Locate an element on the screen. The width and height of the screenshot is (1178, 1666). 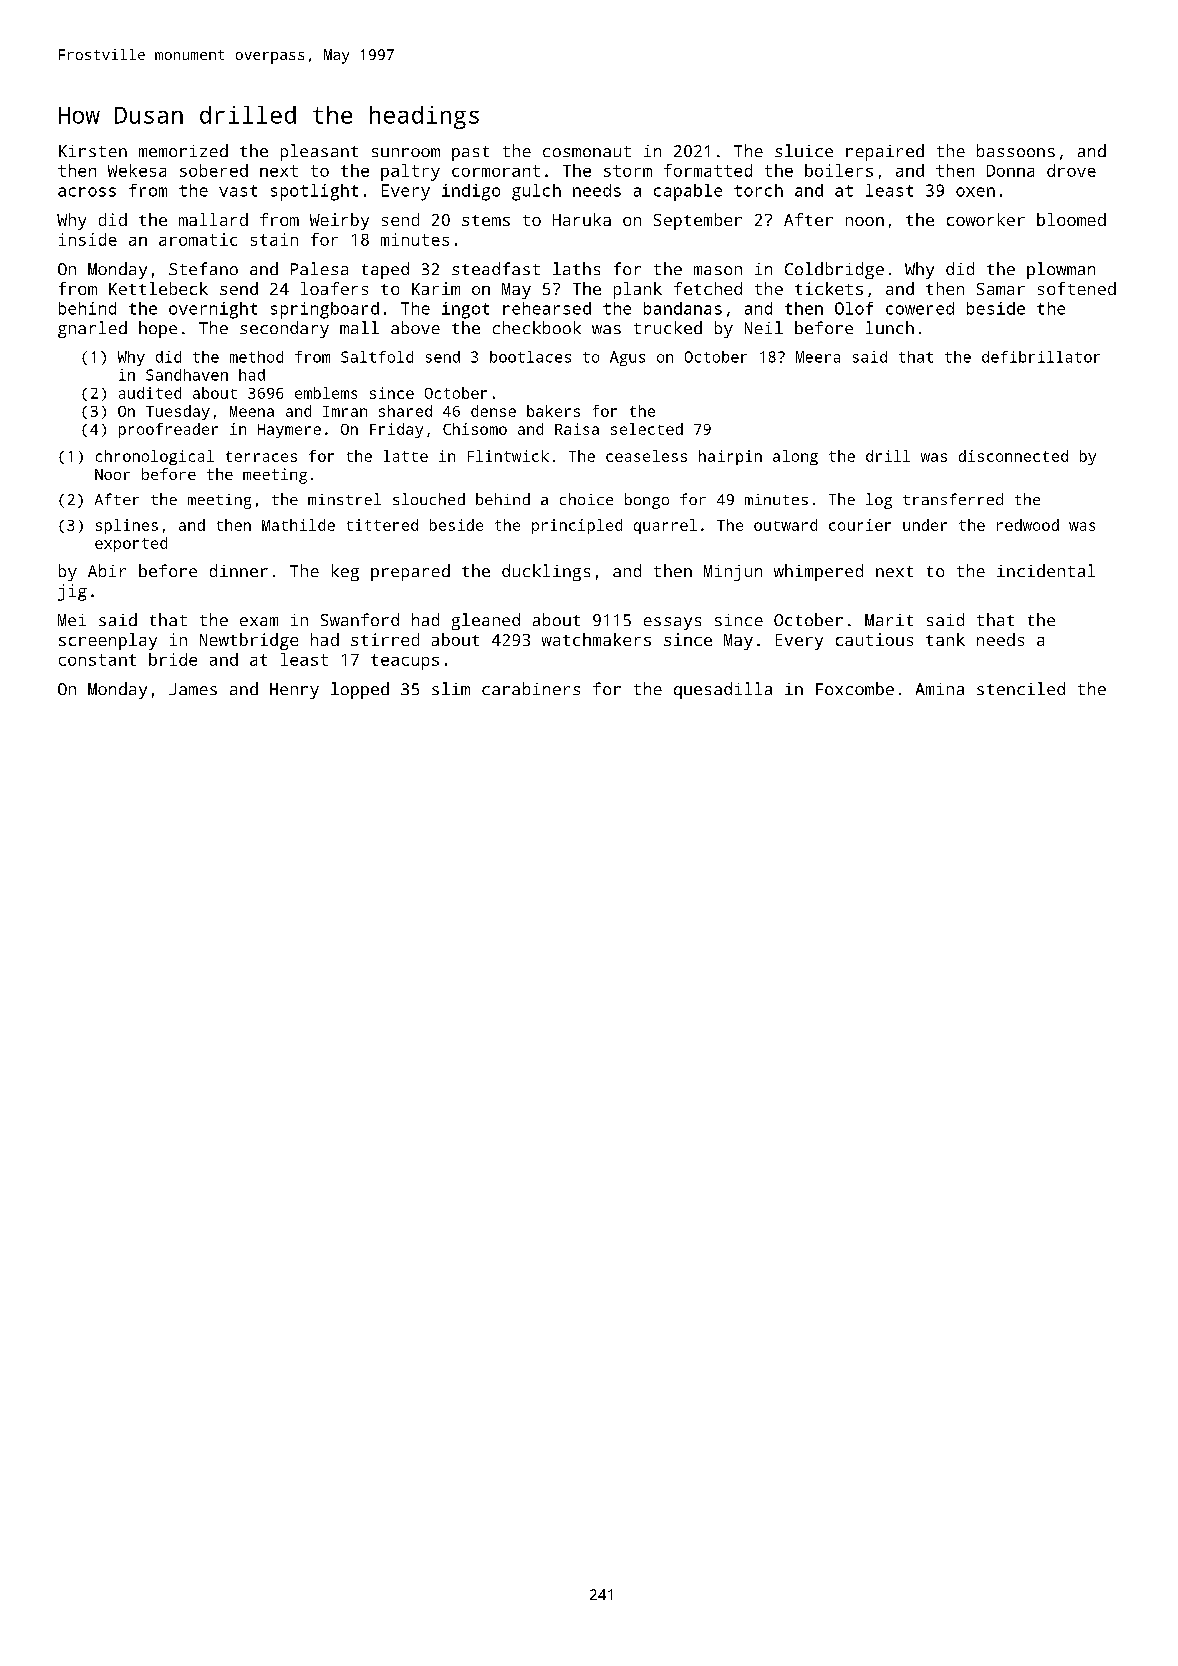
sluice is located at coordinates (804, 150).
